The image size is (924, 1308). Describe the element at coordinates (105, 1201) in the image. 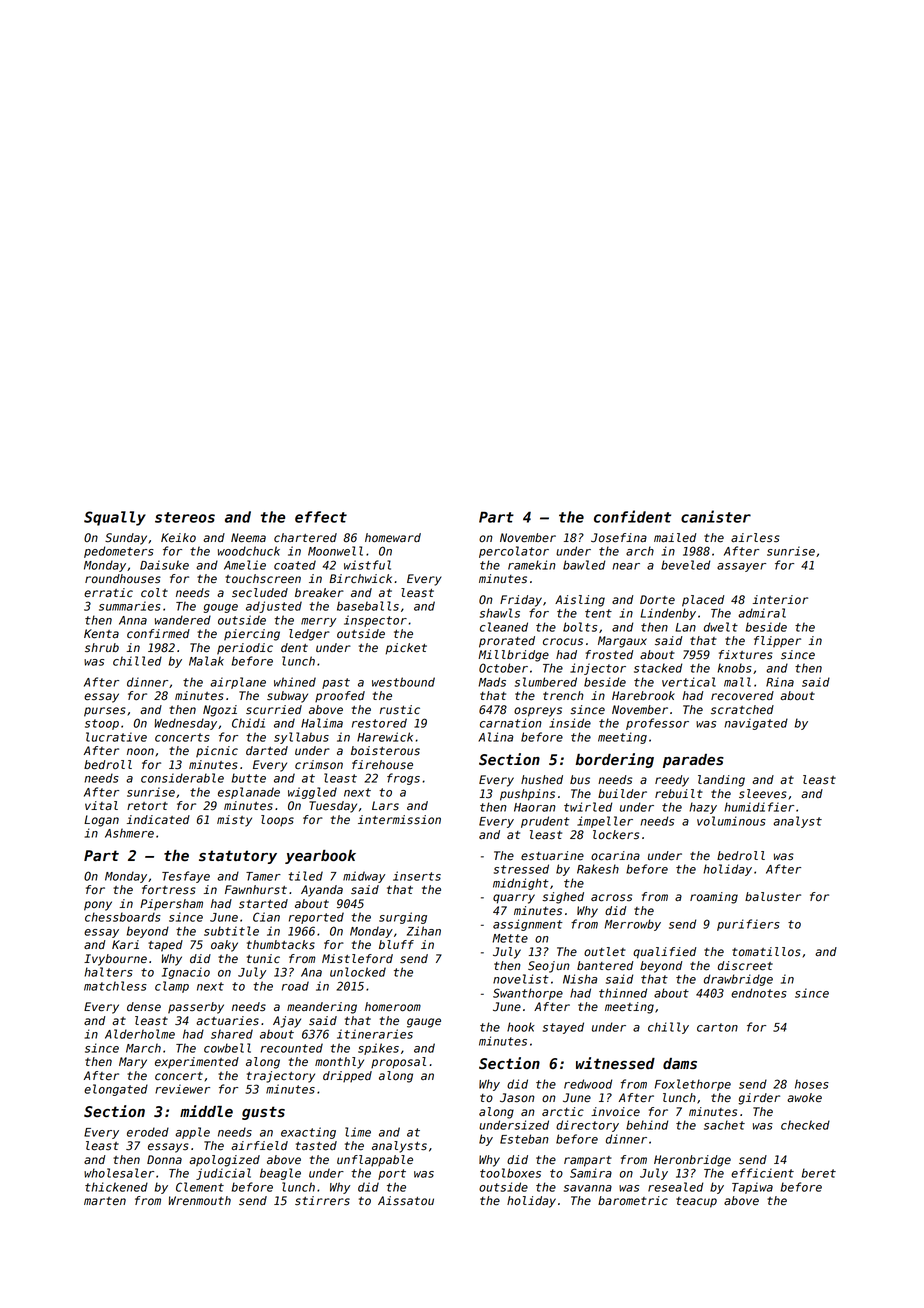

I see `marten` at that location.
